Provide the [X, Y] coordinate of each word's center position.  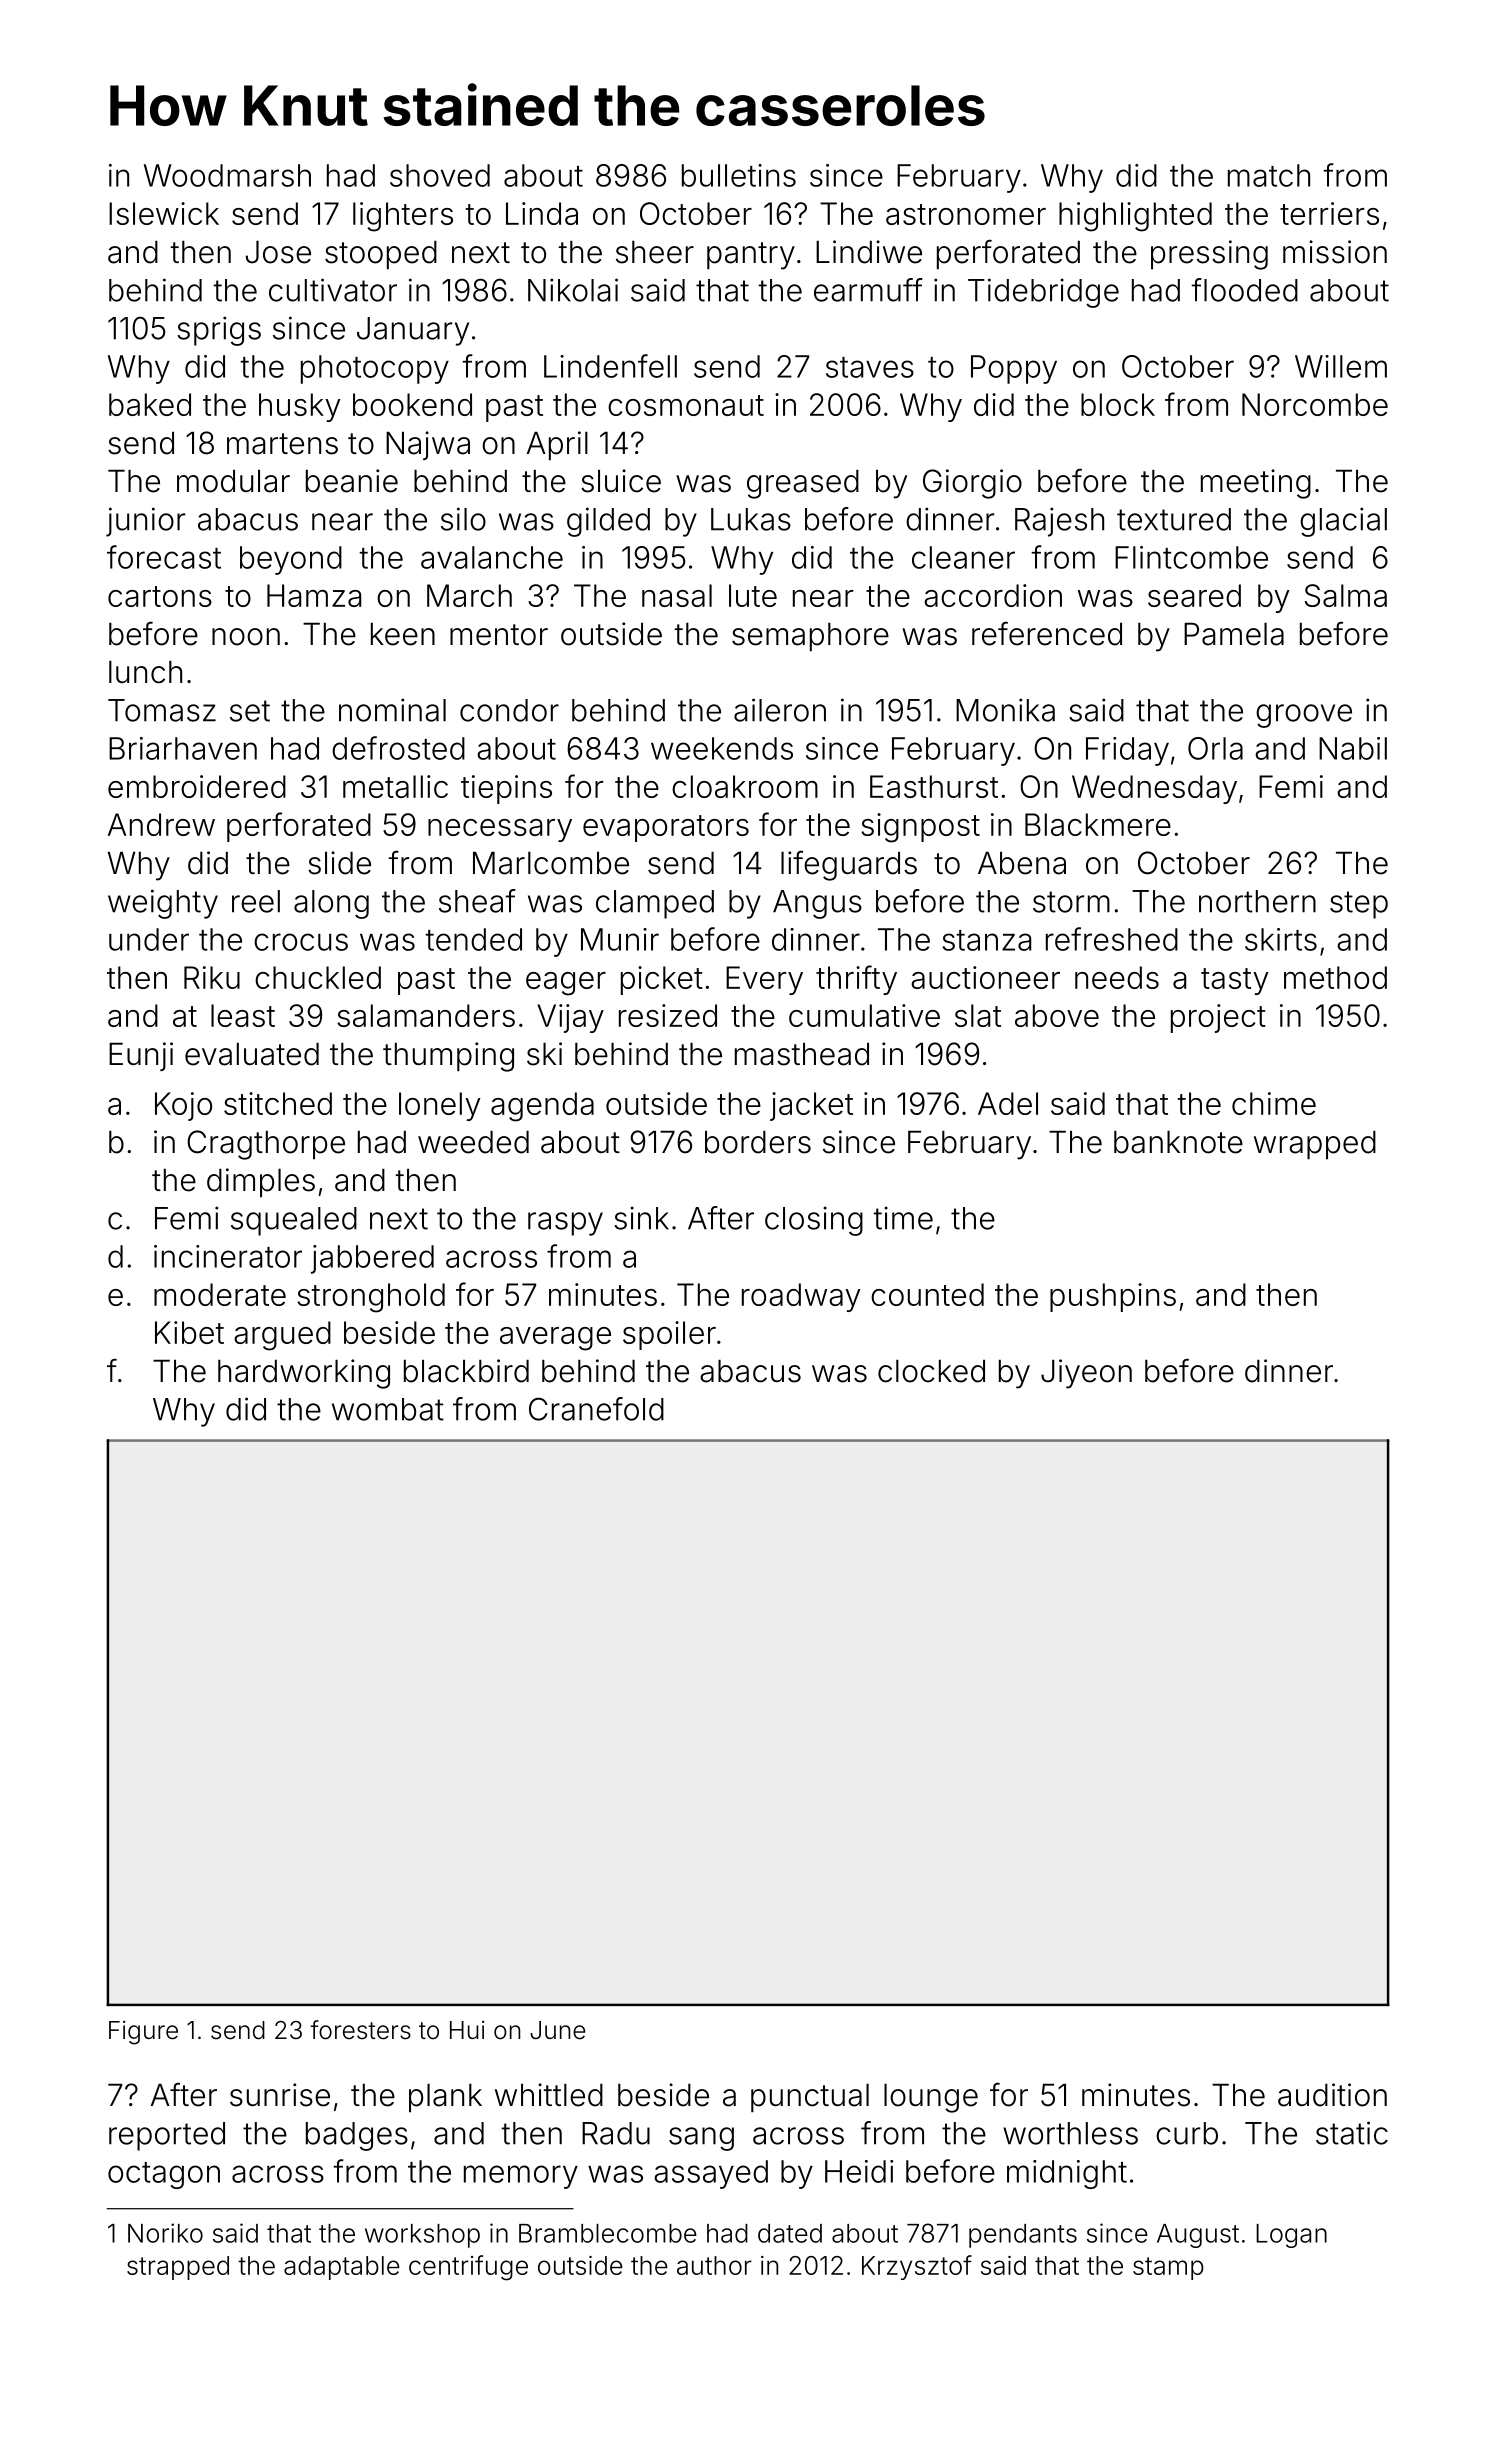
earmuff [868, 290]
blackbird [466, 1371]
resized [668, 1015]
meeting [1256, 484]
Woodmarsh [227, 175]
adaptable [342, 2268]
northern [1257, 901]
